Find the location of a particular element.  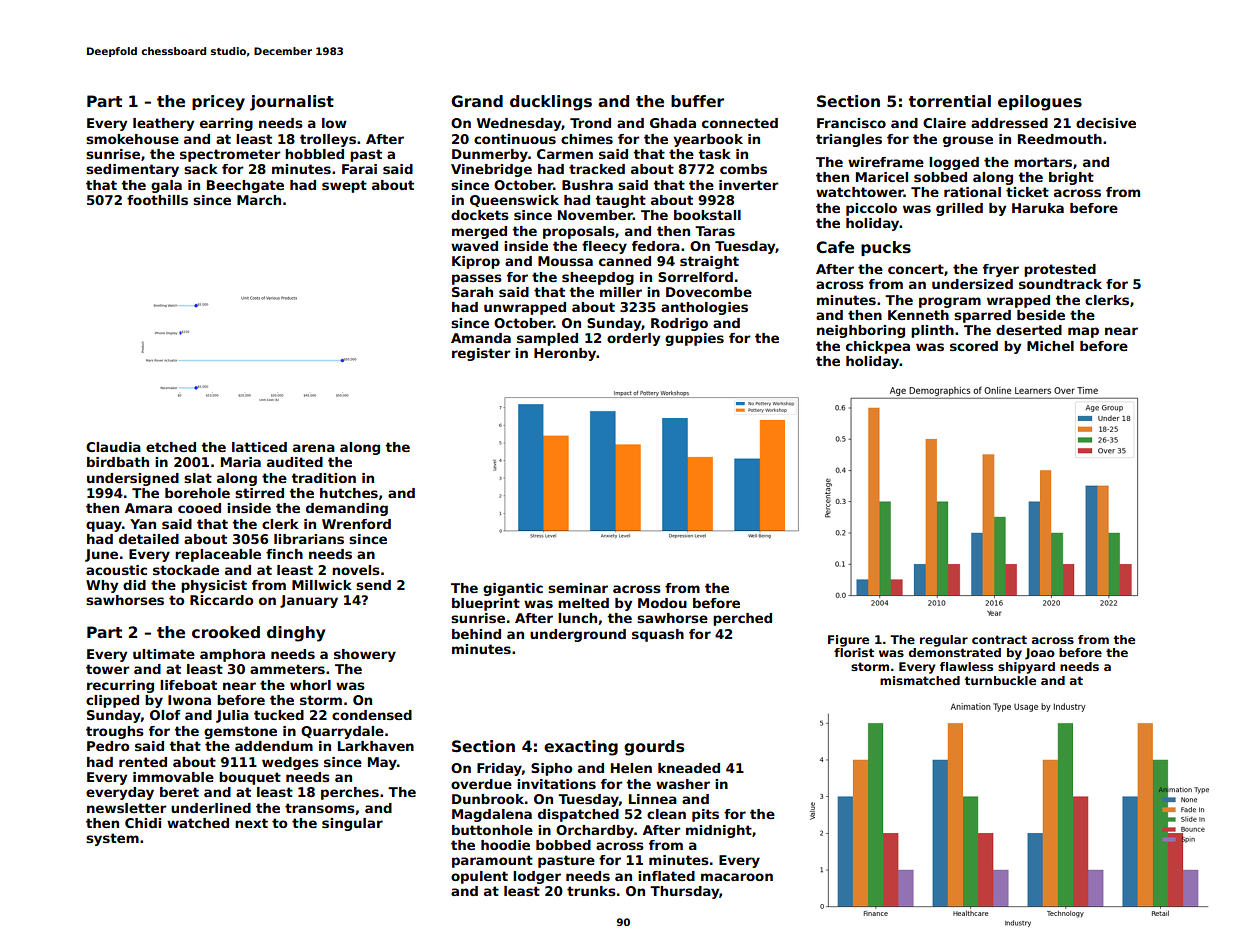

tucked is located at coordinates (279, 715).
